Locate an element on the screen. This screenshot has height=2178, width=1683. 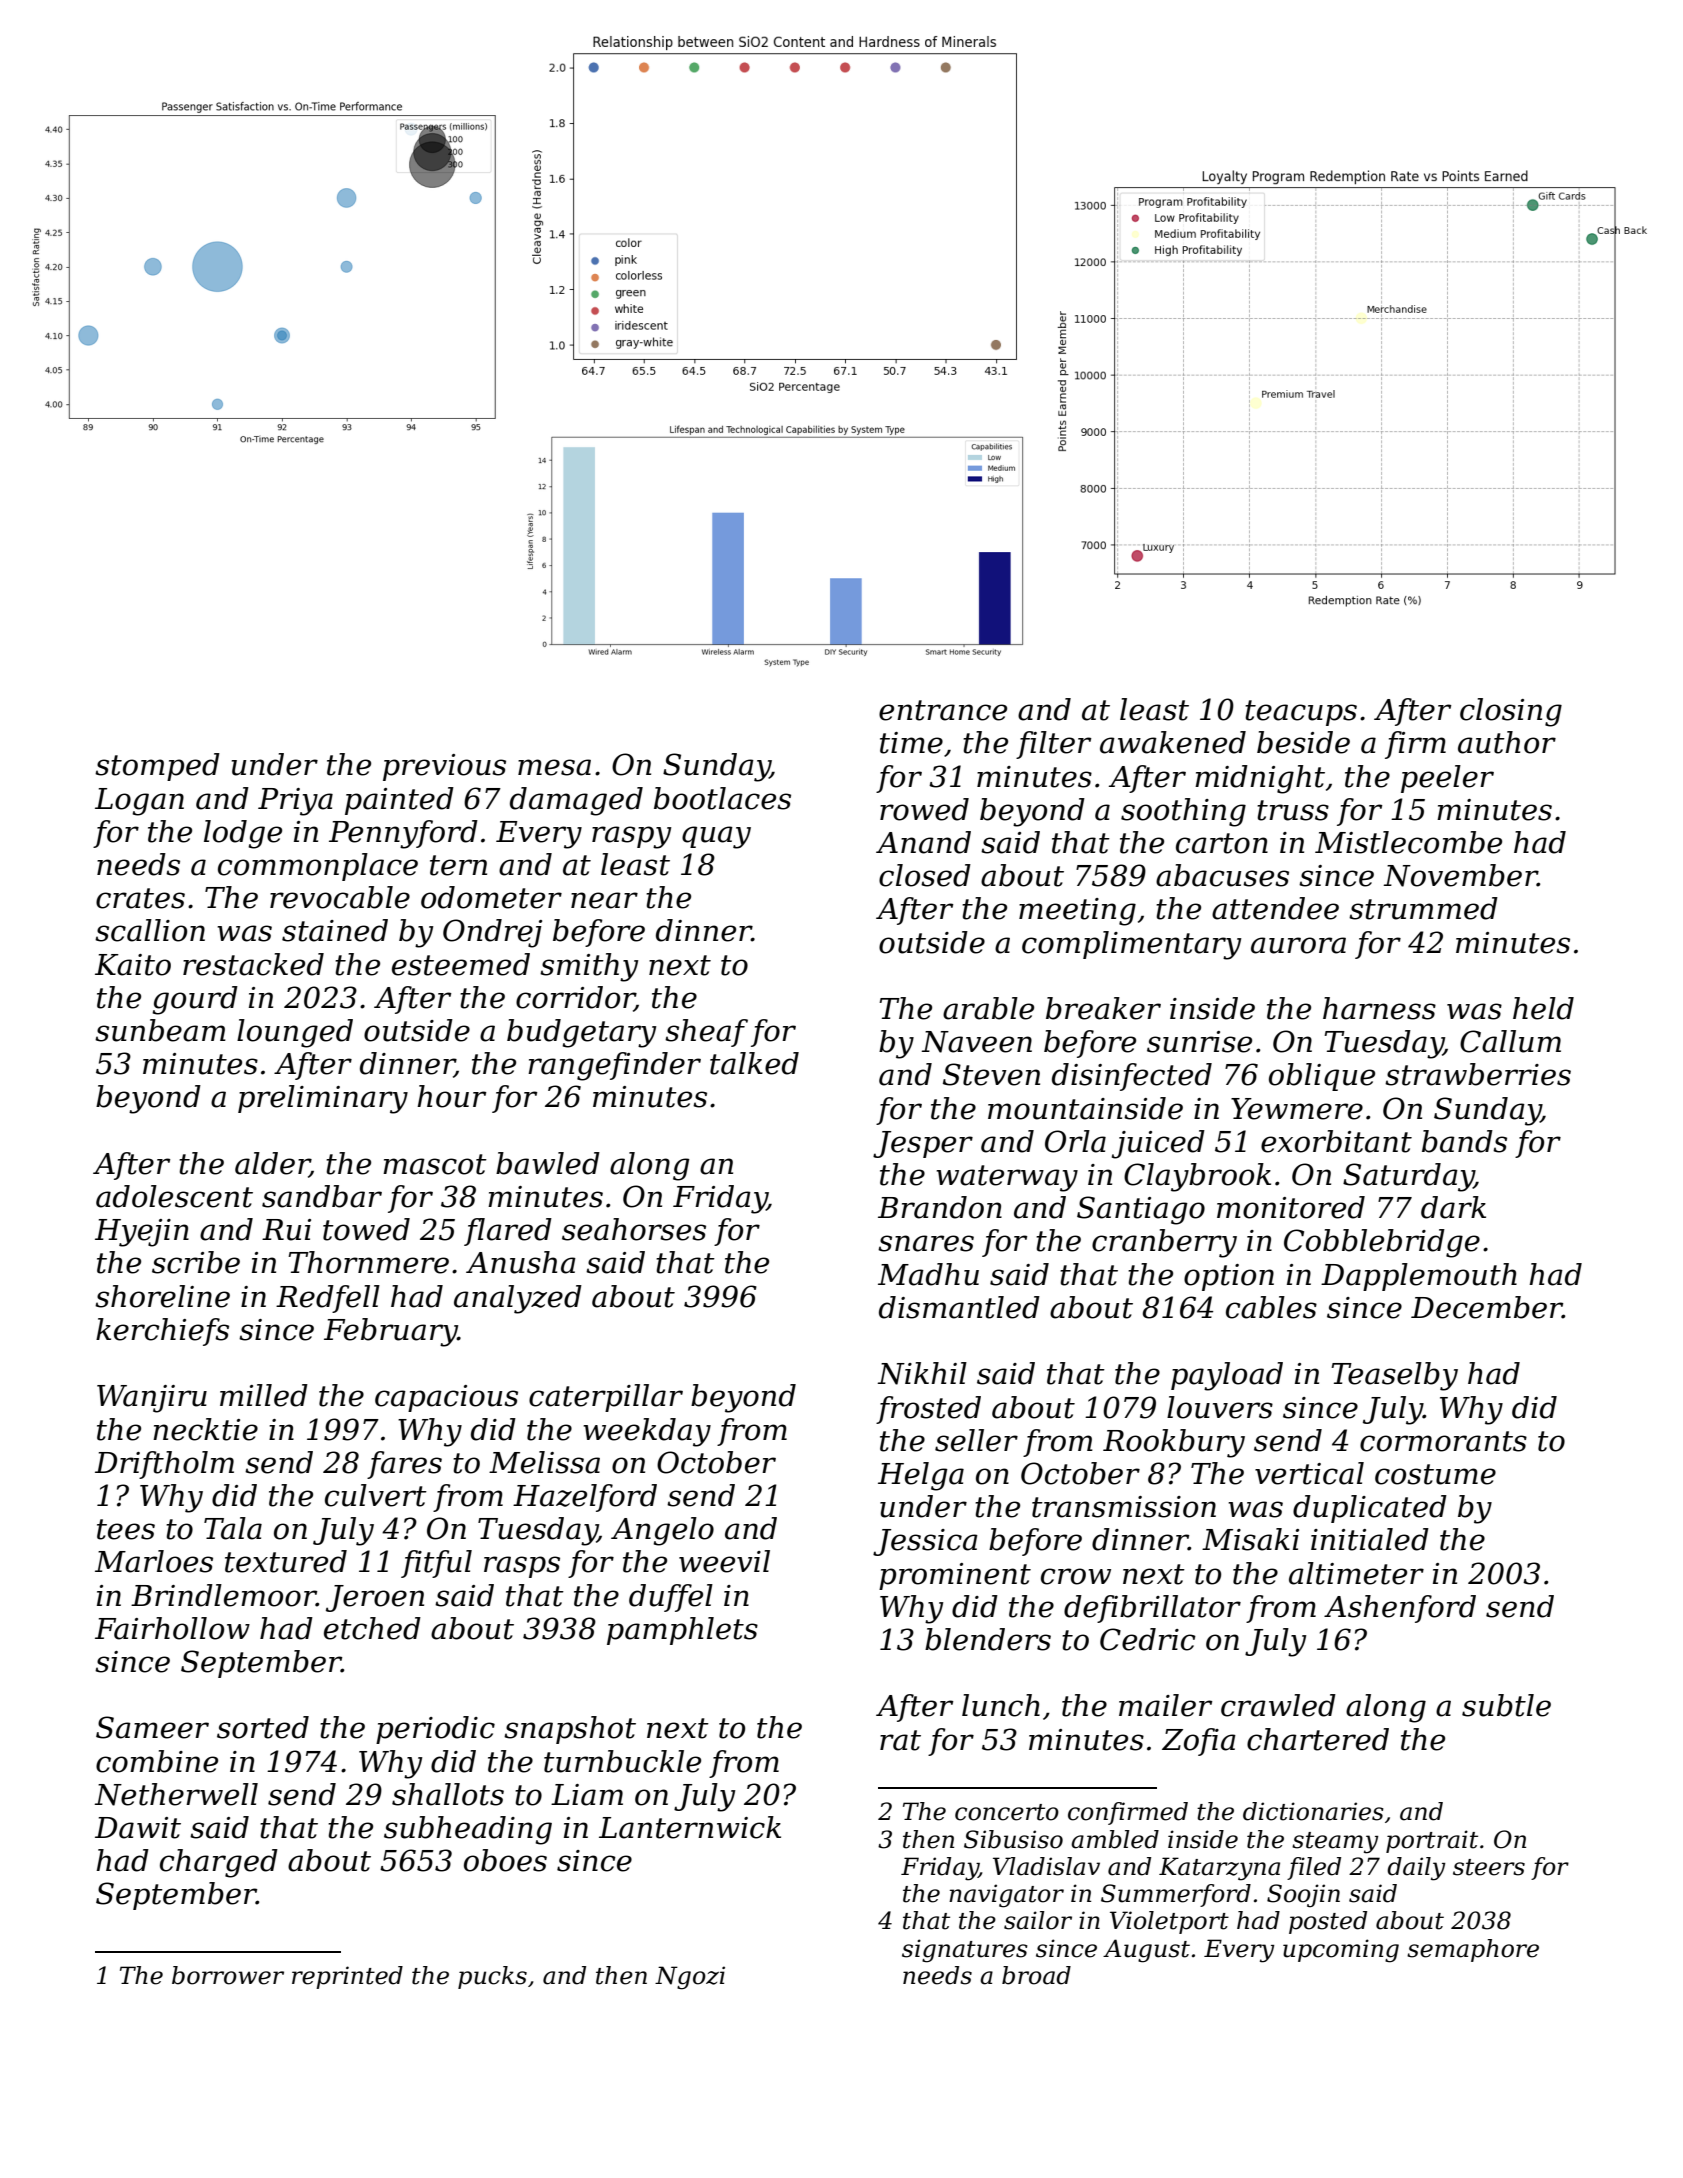
Ngozi is located at coordinates (690, 1978).
